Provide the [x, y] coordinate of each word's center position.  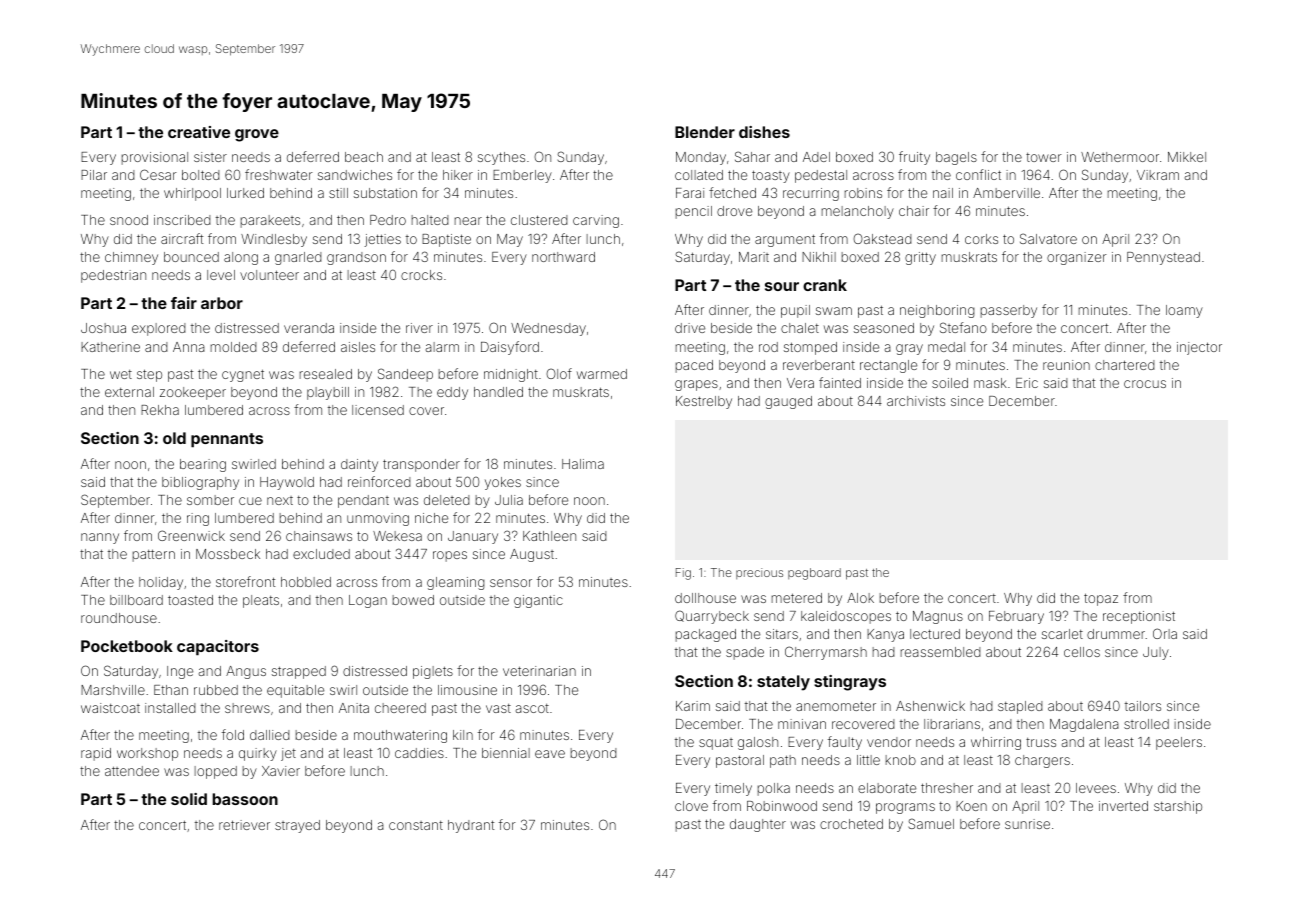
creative [199, 132]
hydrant [471, 826]
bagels [956, 158]
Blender [705, 132]
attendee [132, 771]
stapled [1020, 707]
